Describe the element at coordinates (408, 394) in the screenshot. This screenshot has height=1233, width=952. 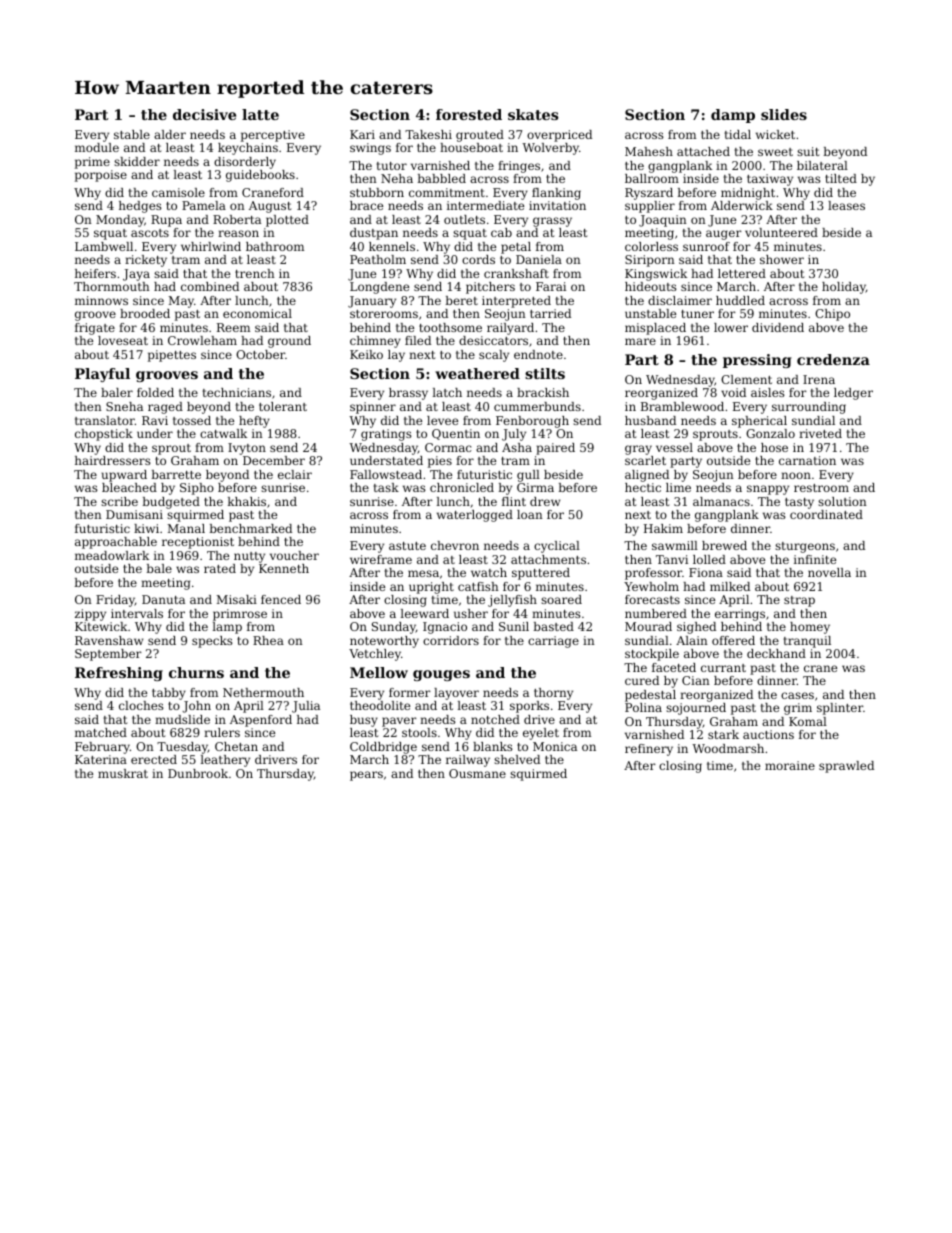
I see `brassy` at that location.
